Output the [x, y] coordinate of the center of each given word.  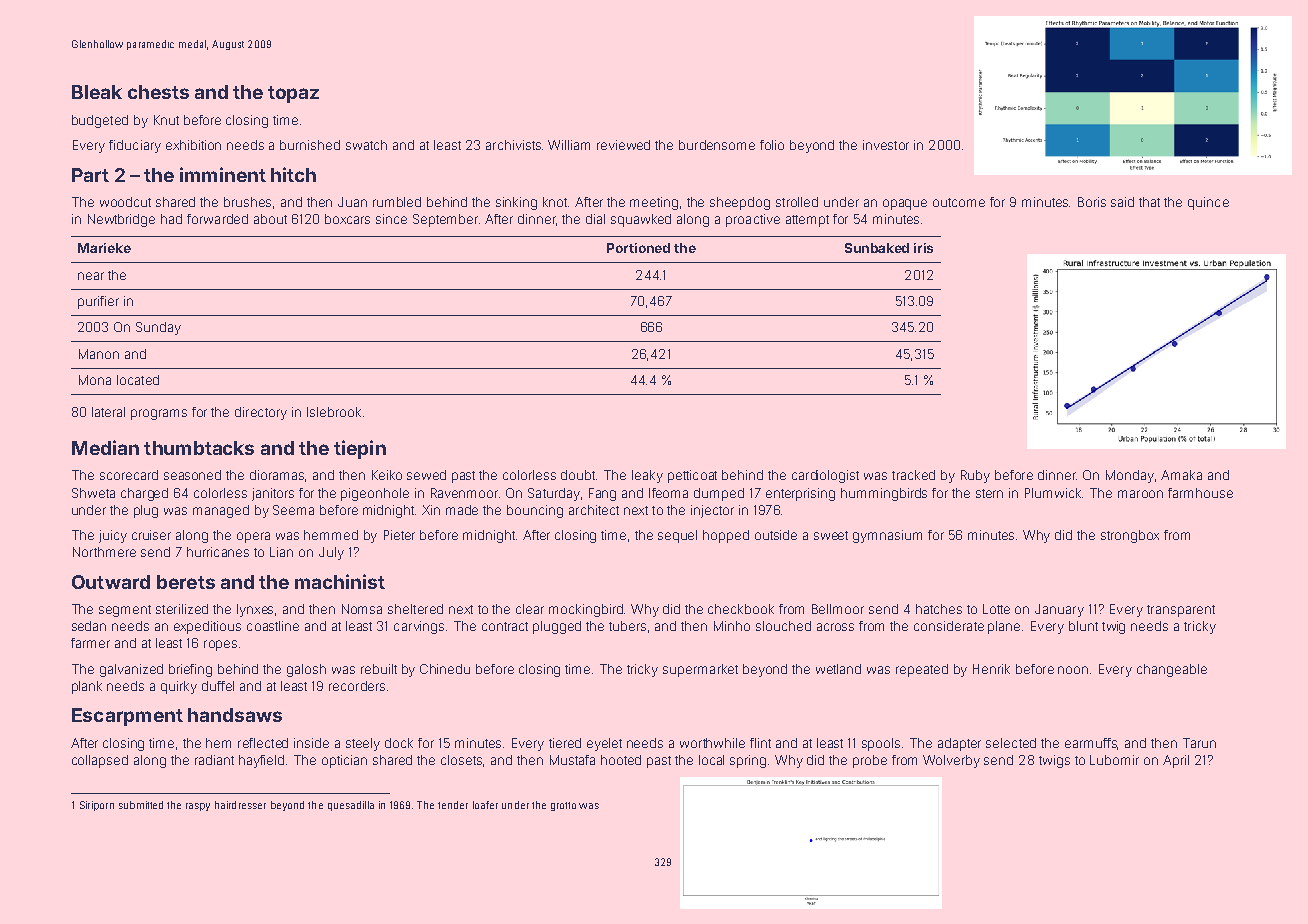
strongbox [1130, 536]
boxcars [347, 219]
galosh [306, 670]
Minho [732, 626]
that [1149, 202]
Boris [1092, 202]
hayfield [261, 761]
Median [105, 447]
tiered [565, 743]
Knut [166, 120]
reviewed [623, 145]
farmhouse [1200, 493]
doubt [579, 475]
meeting [654, 203]
